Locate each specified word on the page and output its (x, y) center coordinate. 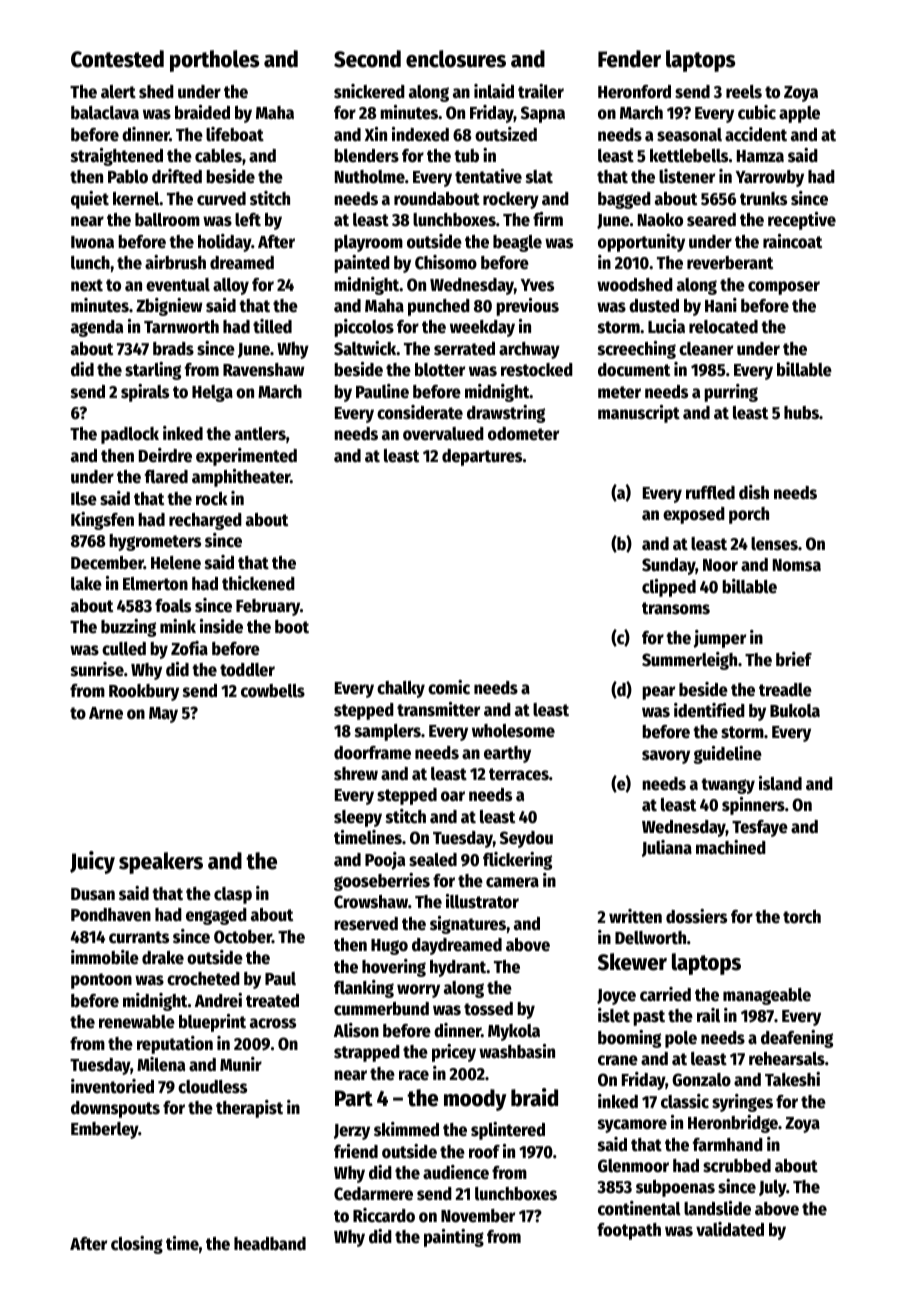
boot (292, 627)
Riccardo (384, 1215)
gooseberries (382, 882)
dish (754, 492)
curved (221, 199)
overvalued (443, 434)
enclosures (456, 59)
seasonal (689, 135)
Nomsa (797, 565)
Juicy (92, 862)
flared (166, 477)
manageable (767, 996)
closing (137, 1245)
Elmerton (155, 584)
